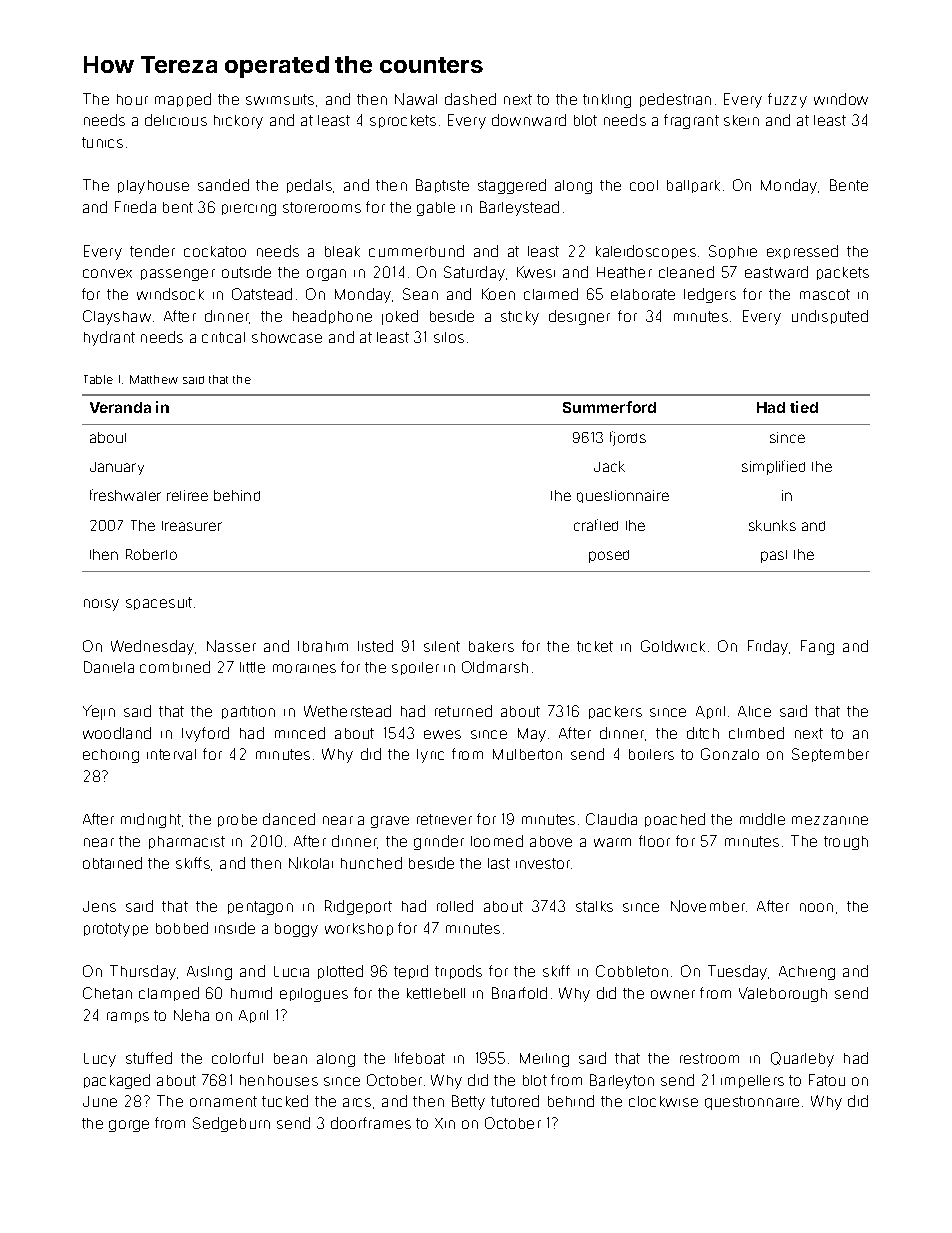 Image resolution: width=952 pixels, height=1233 pixels. What do you see at coordinates (843, 273) in the screenshot?
I see `packets` at bounding box center [843, 273].
